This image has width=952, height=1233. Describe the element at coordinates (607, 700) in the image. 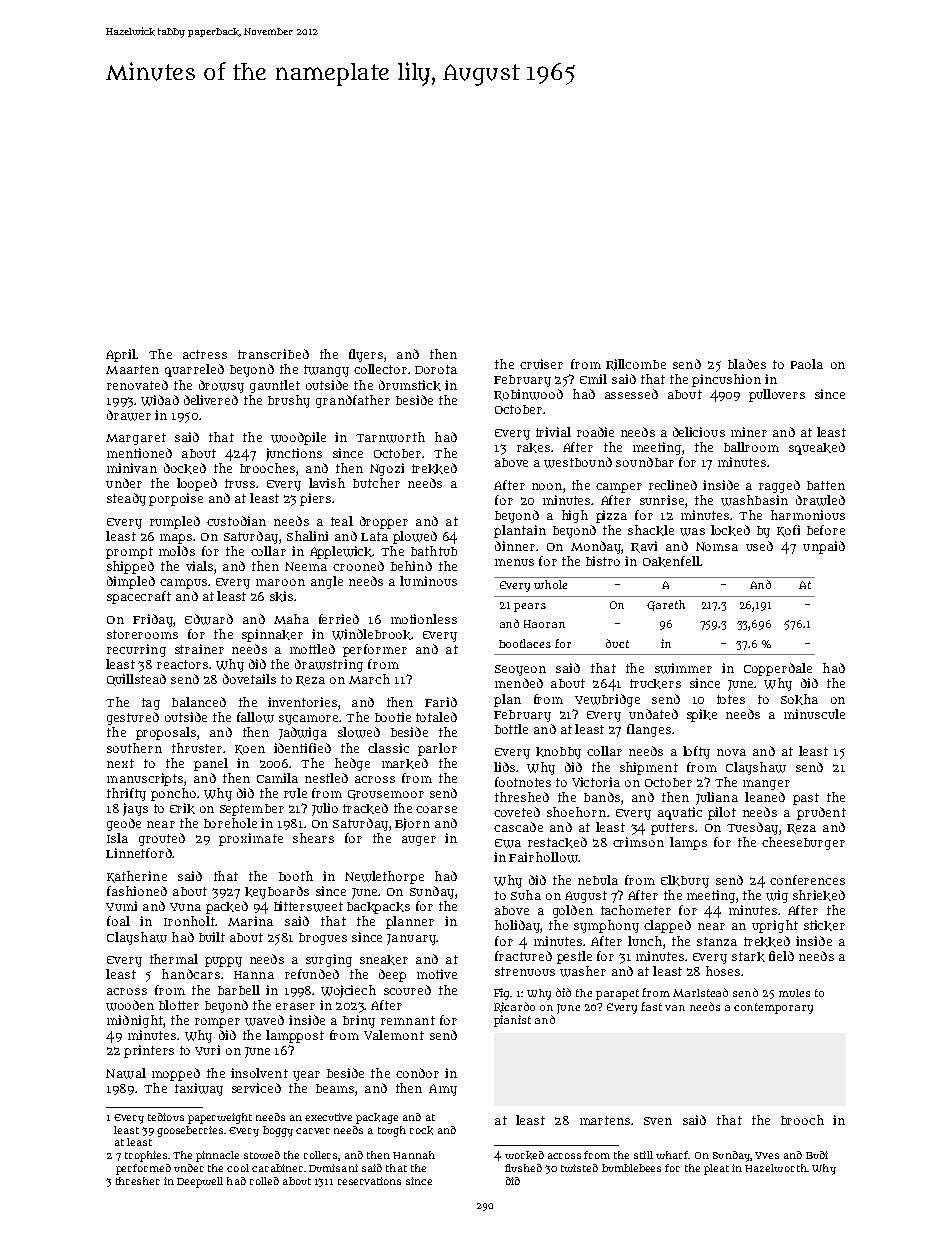

I see `Yewbridge` at that location.
